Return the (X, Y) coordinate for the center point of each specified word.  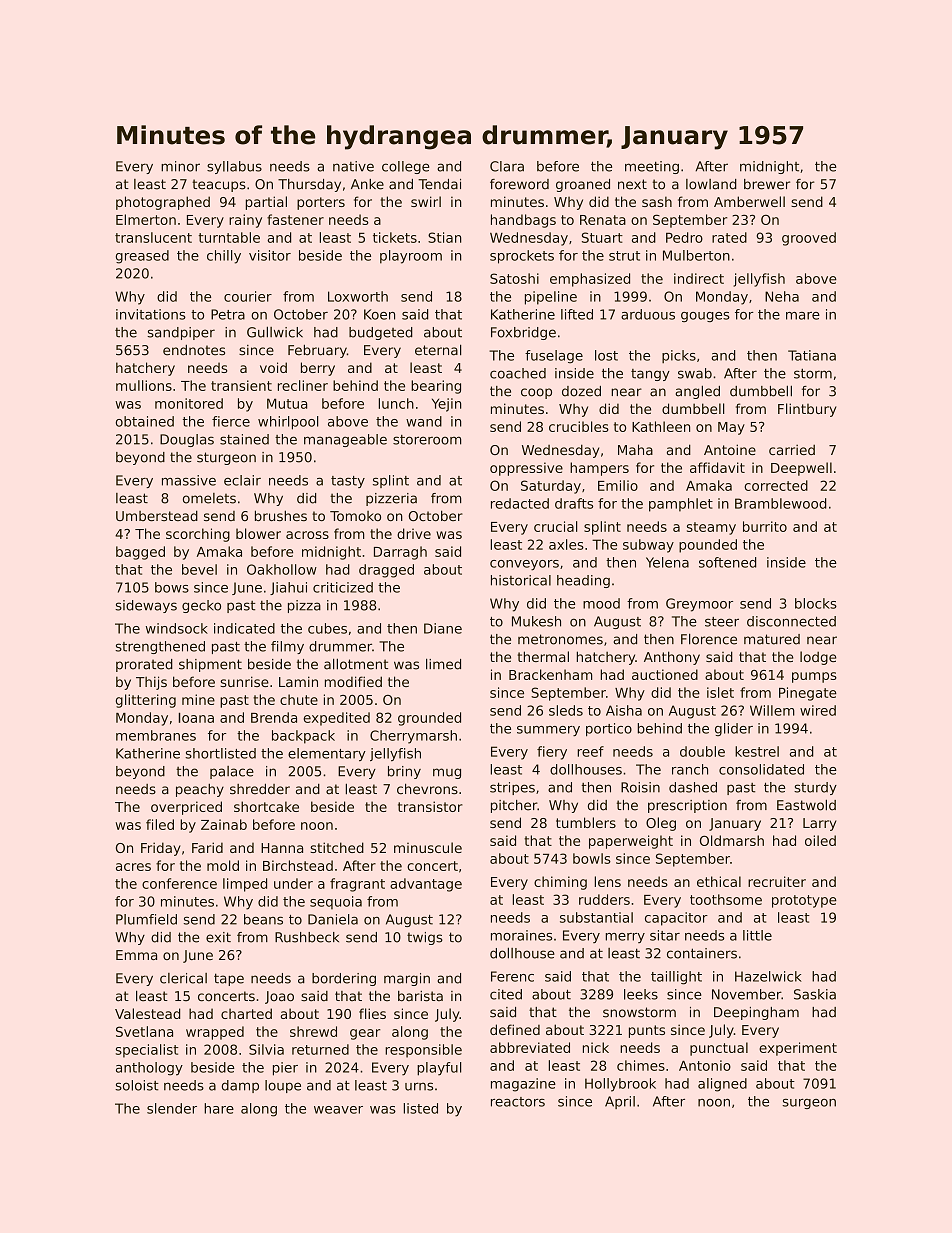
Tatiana (812, 355)
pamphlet (681, 505)
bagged (140, 553)
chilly (224, 257)
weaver (338, 1110)
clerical (183, 978)
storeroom (427, 440)
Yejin (447, 405)
